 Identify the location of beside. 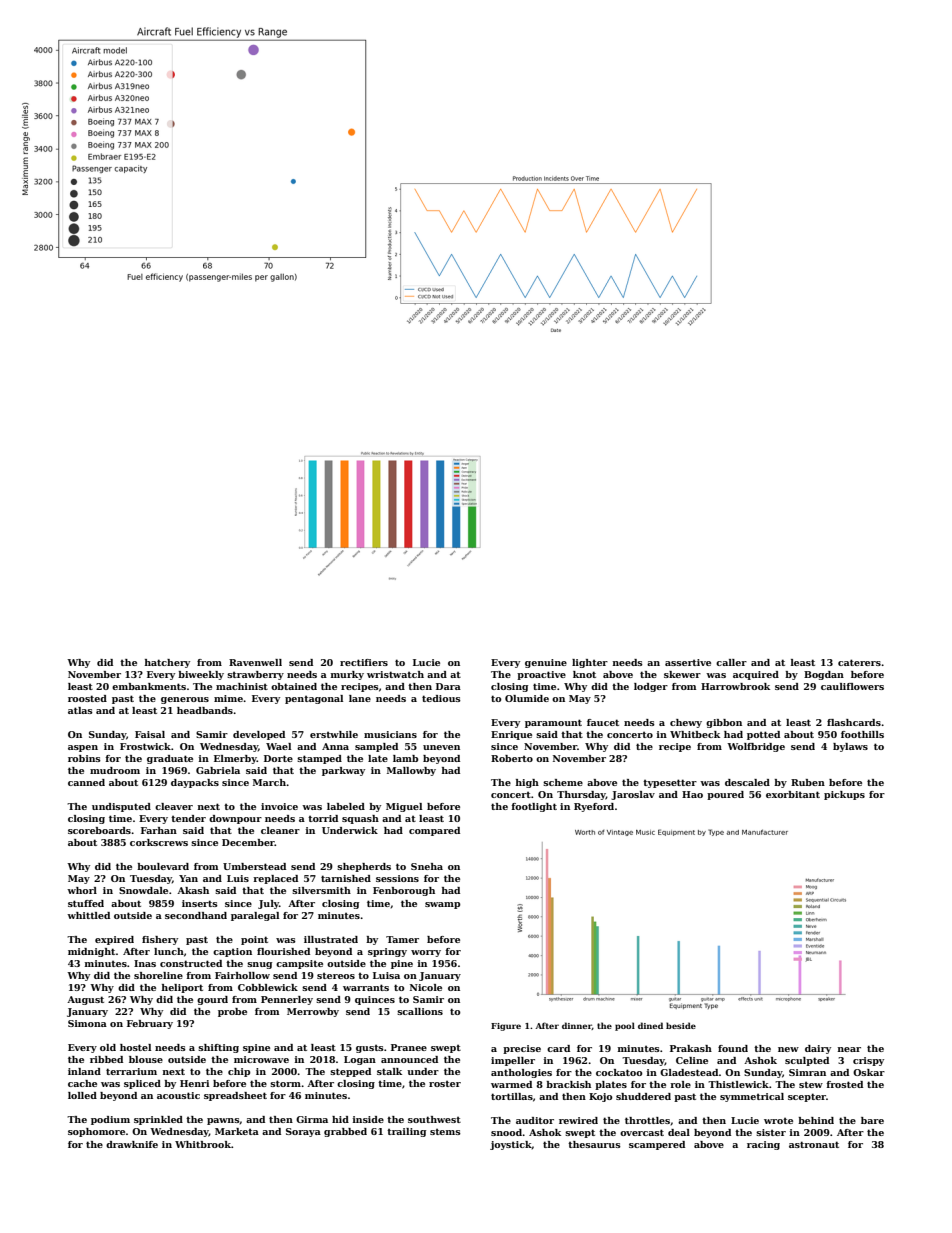
(681, 1025).
